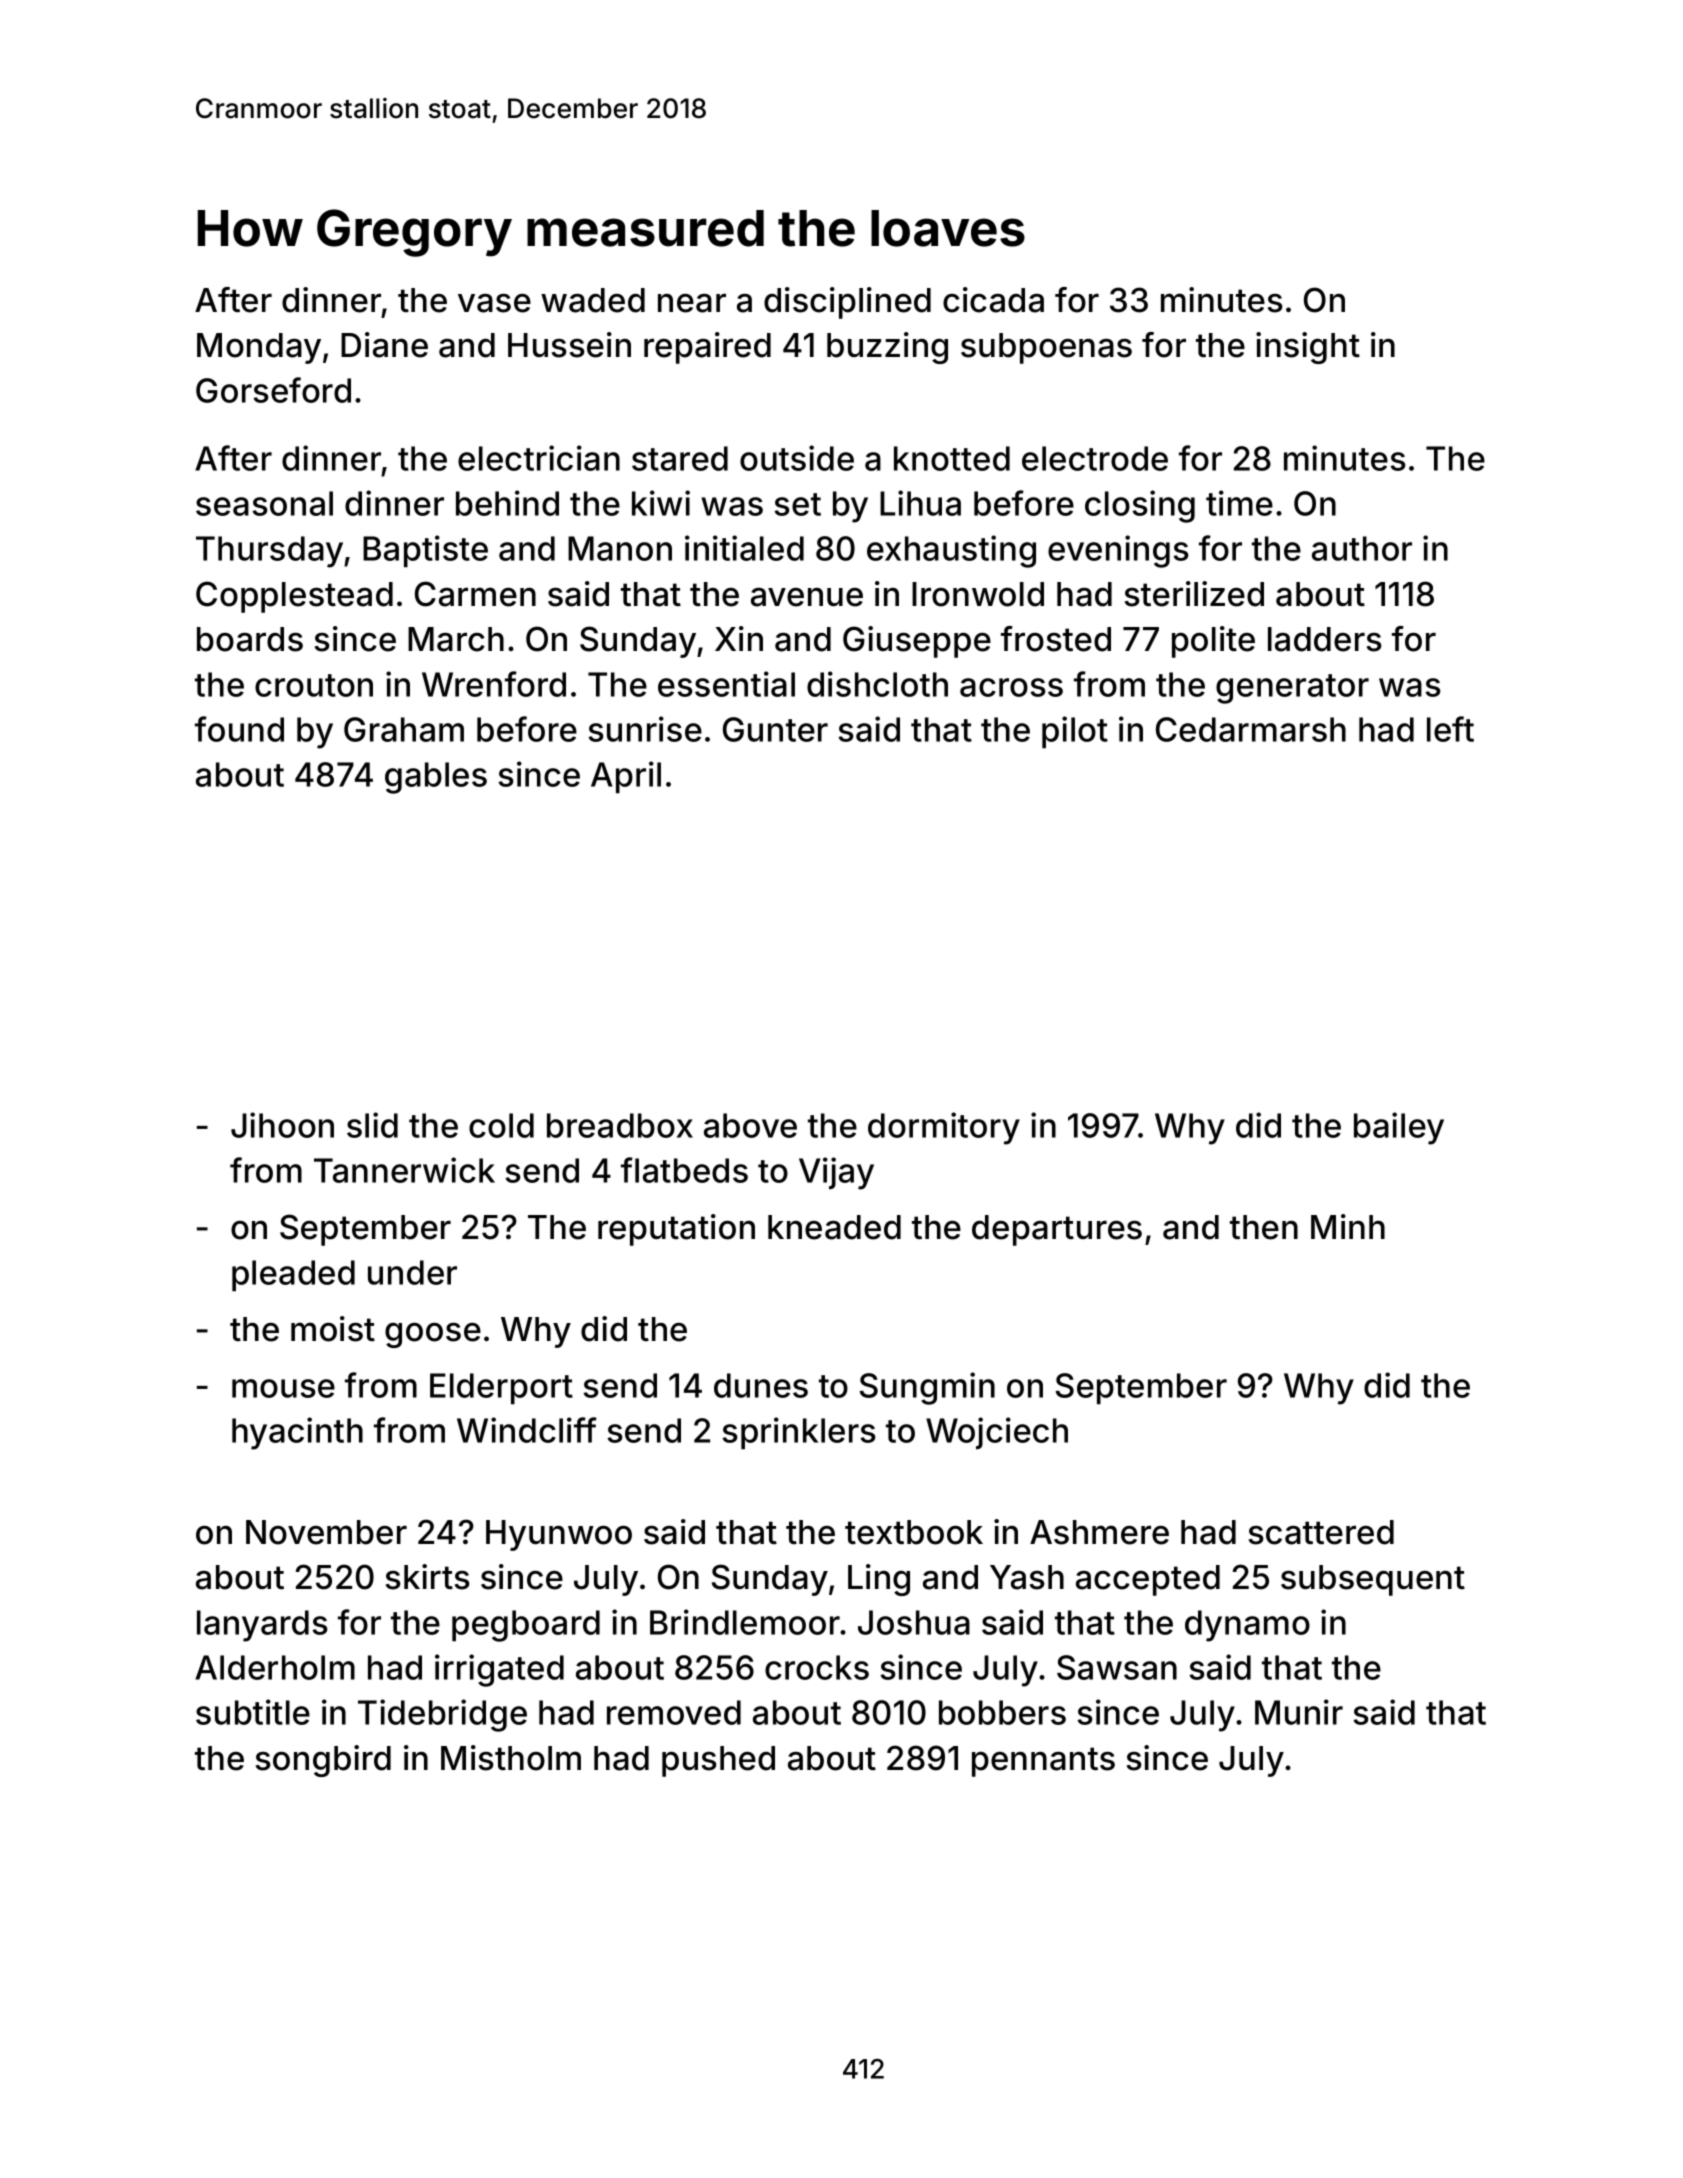  I want to click on insight, so click(1308, 348).
